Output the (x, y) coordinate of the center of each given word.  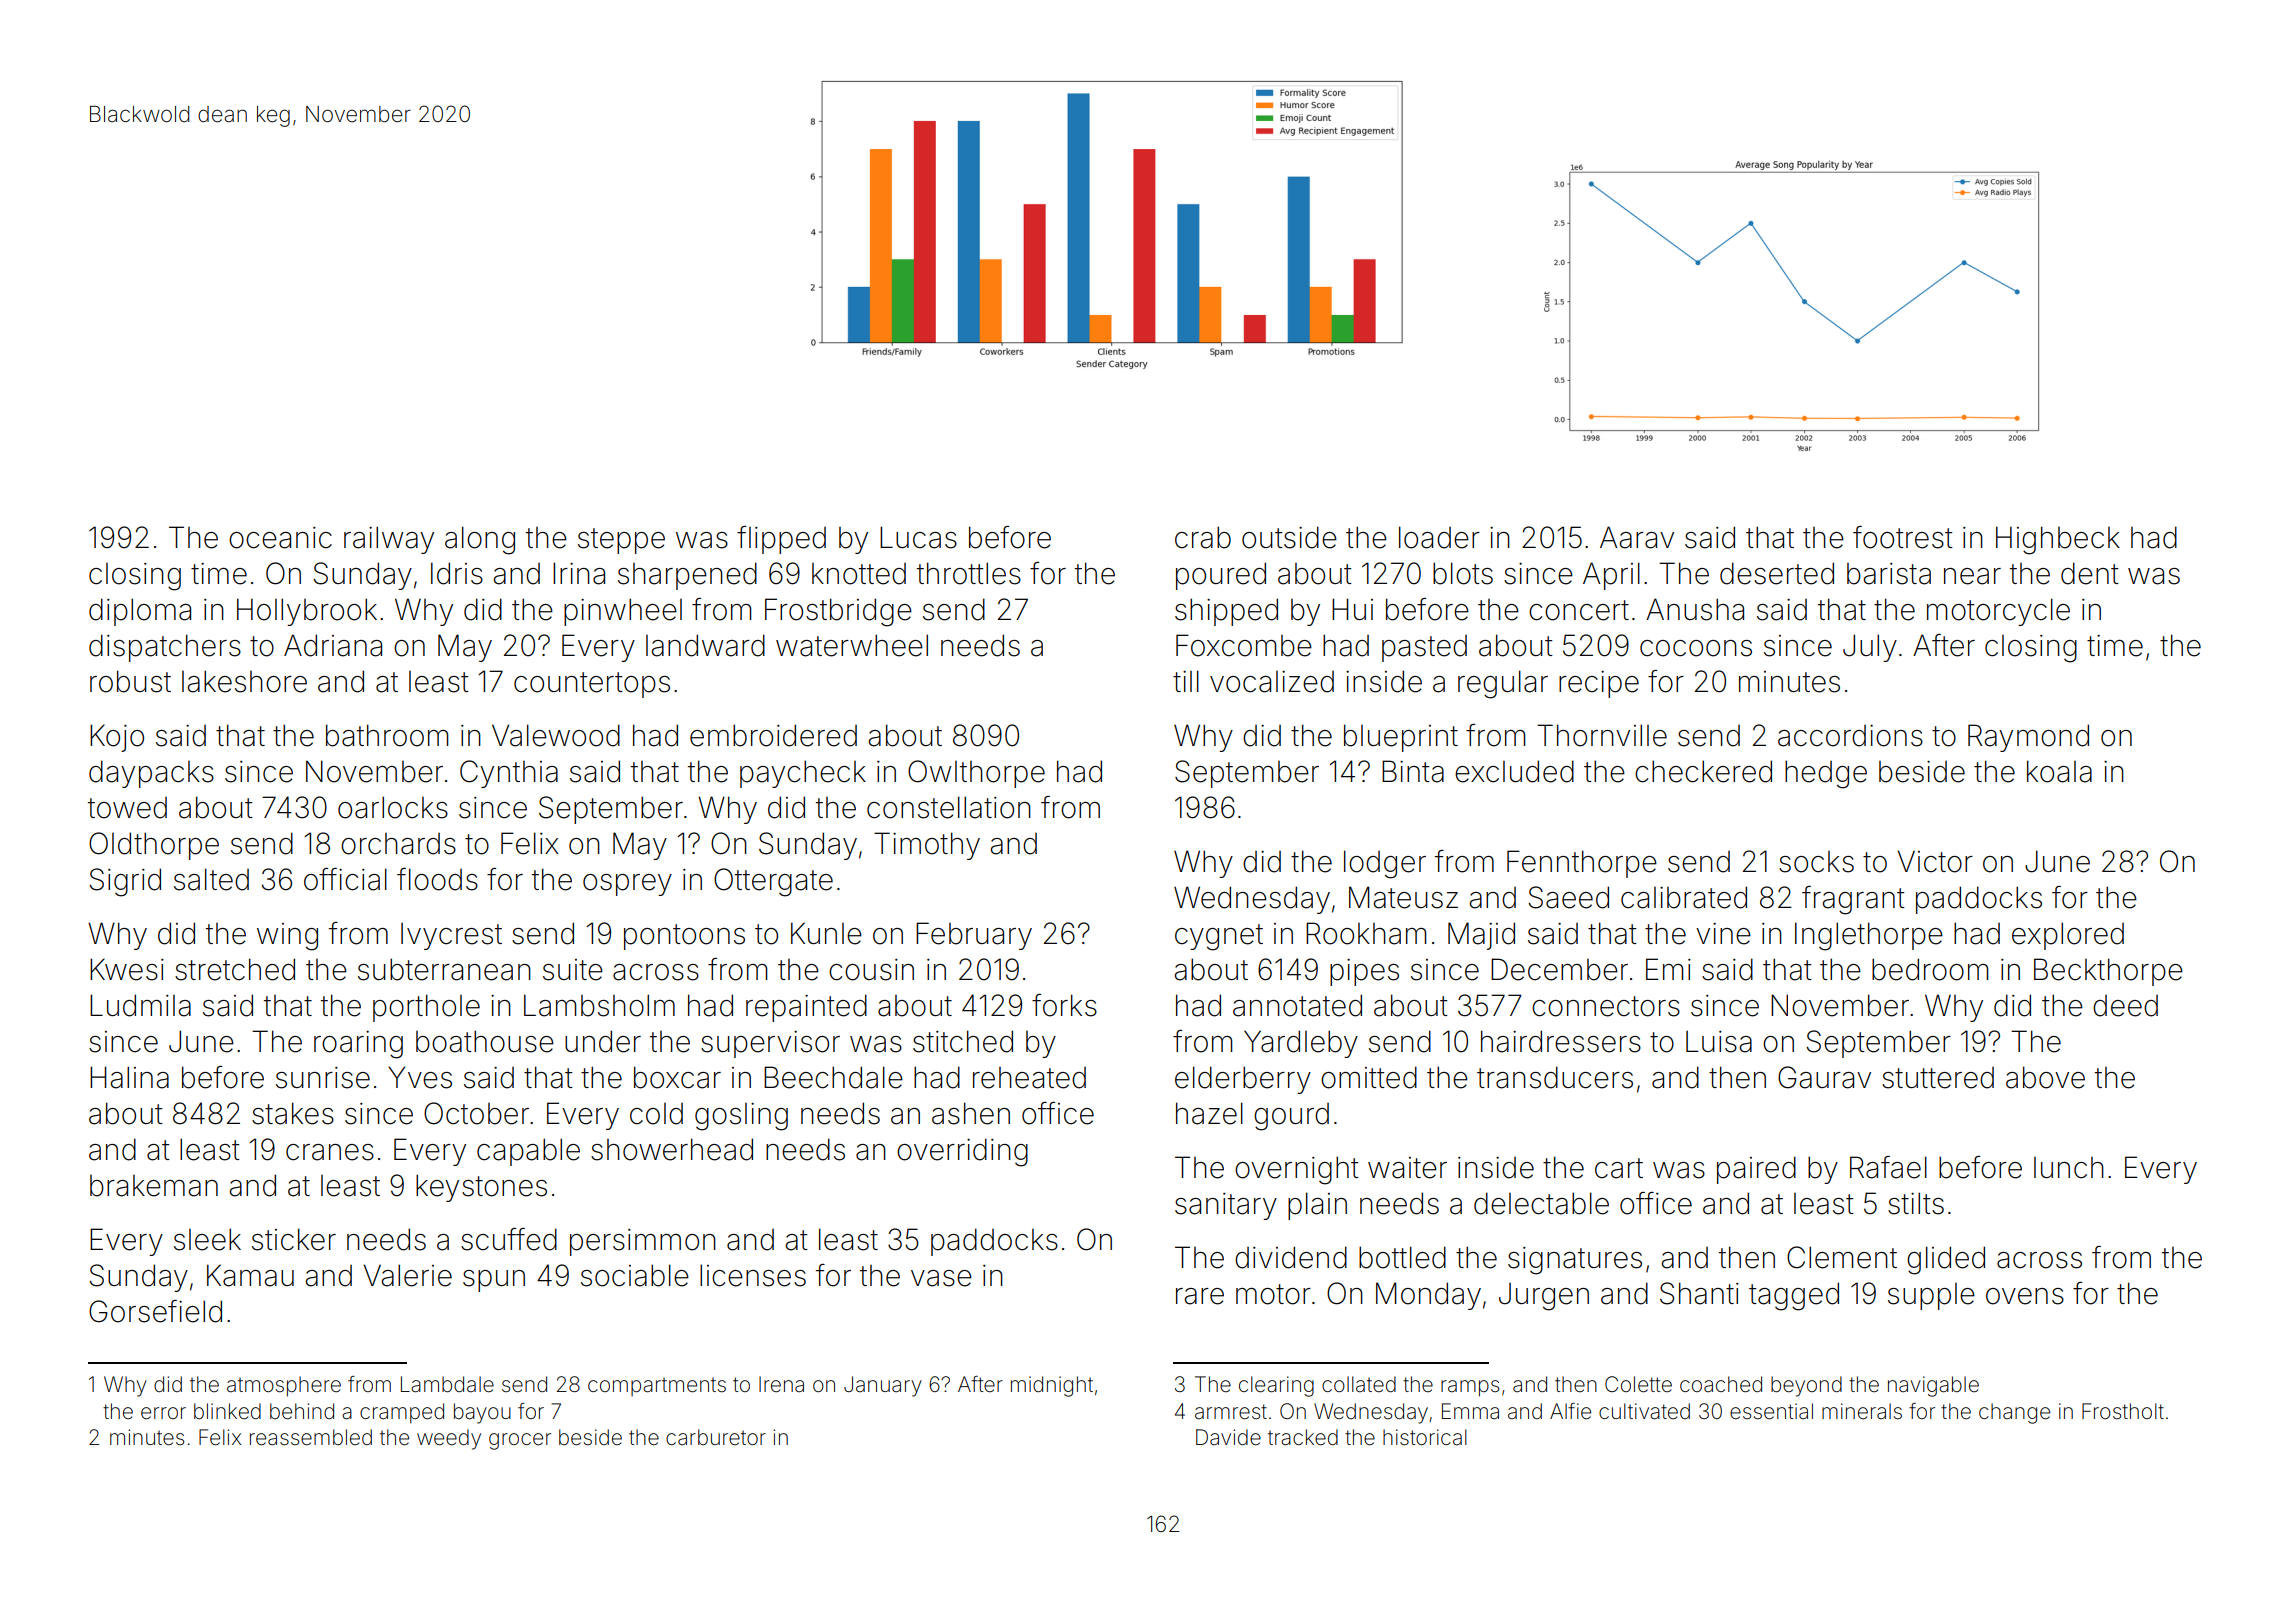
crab (1203, 537)
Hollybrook (307, 612)
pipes (1364, 972)
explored (2068, 936)
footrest (1903, 537)
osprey (627, 885)
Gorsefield (155, 1311)
